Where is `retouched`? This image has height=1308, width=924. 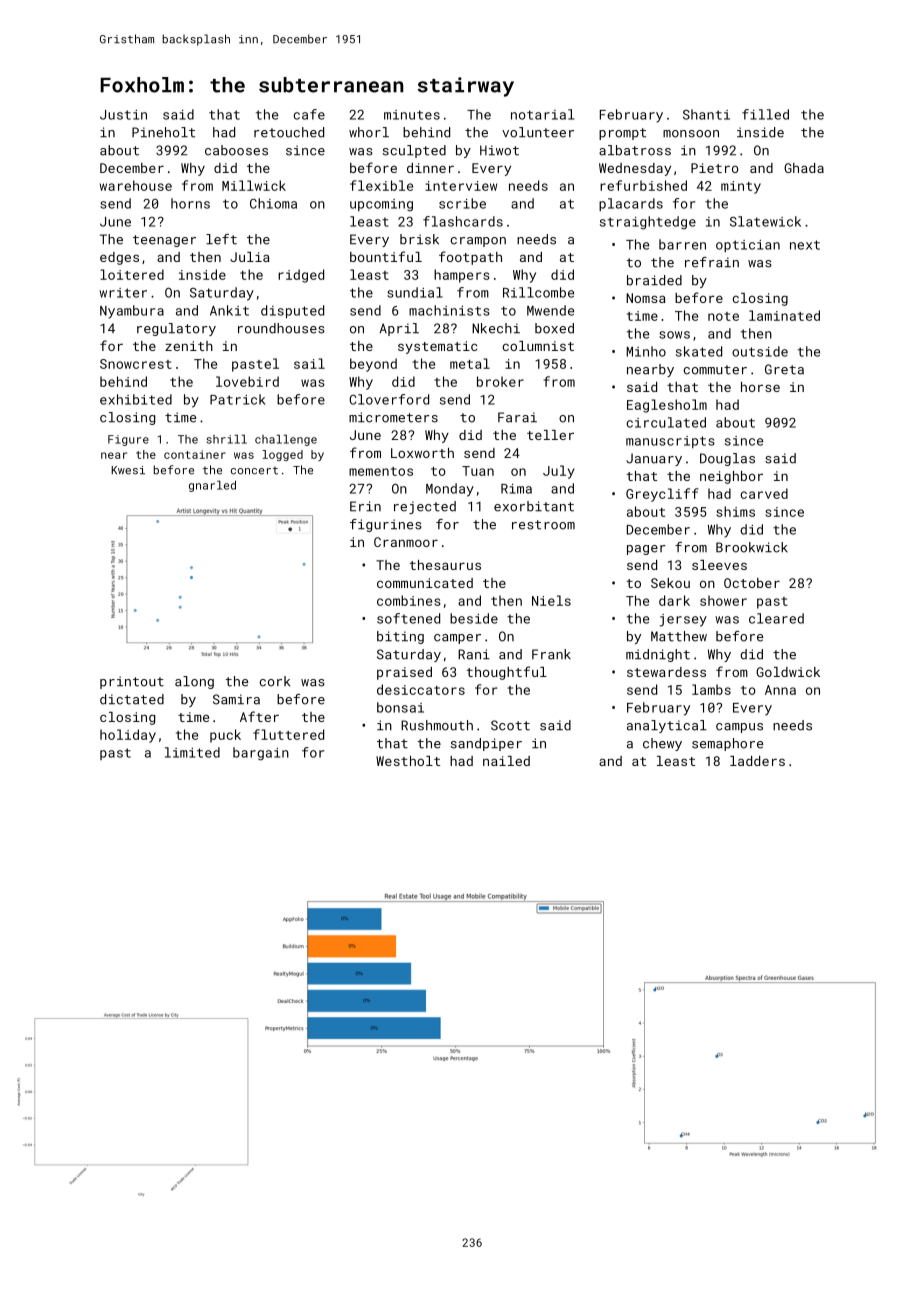
retouched is located at coordinates (289, 132).
